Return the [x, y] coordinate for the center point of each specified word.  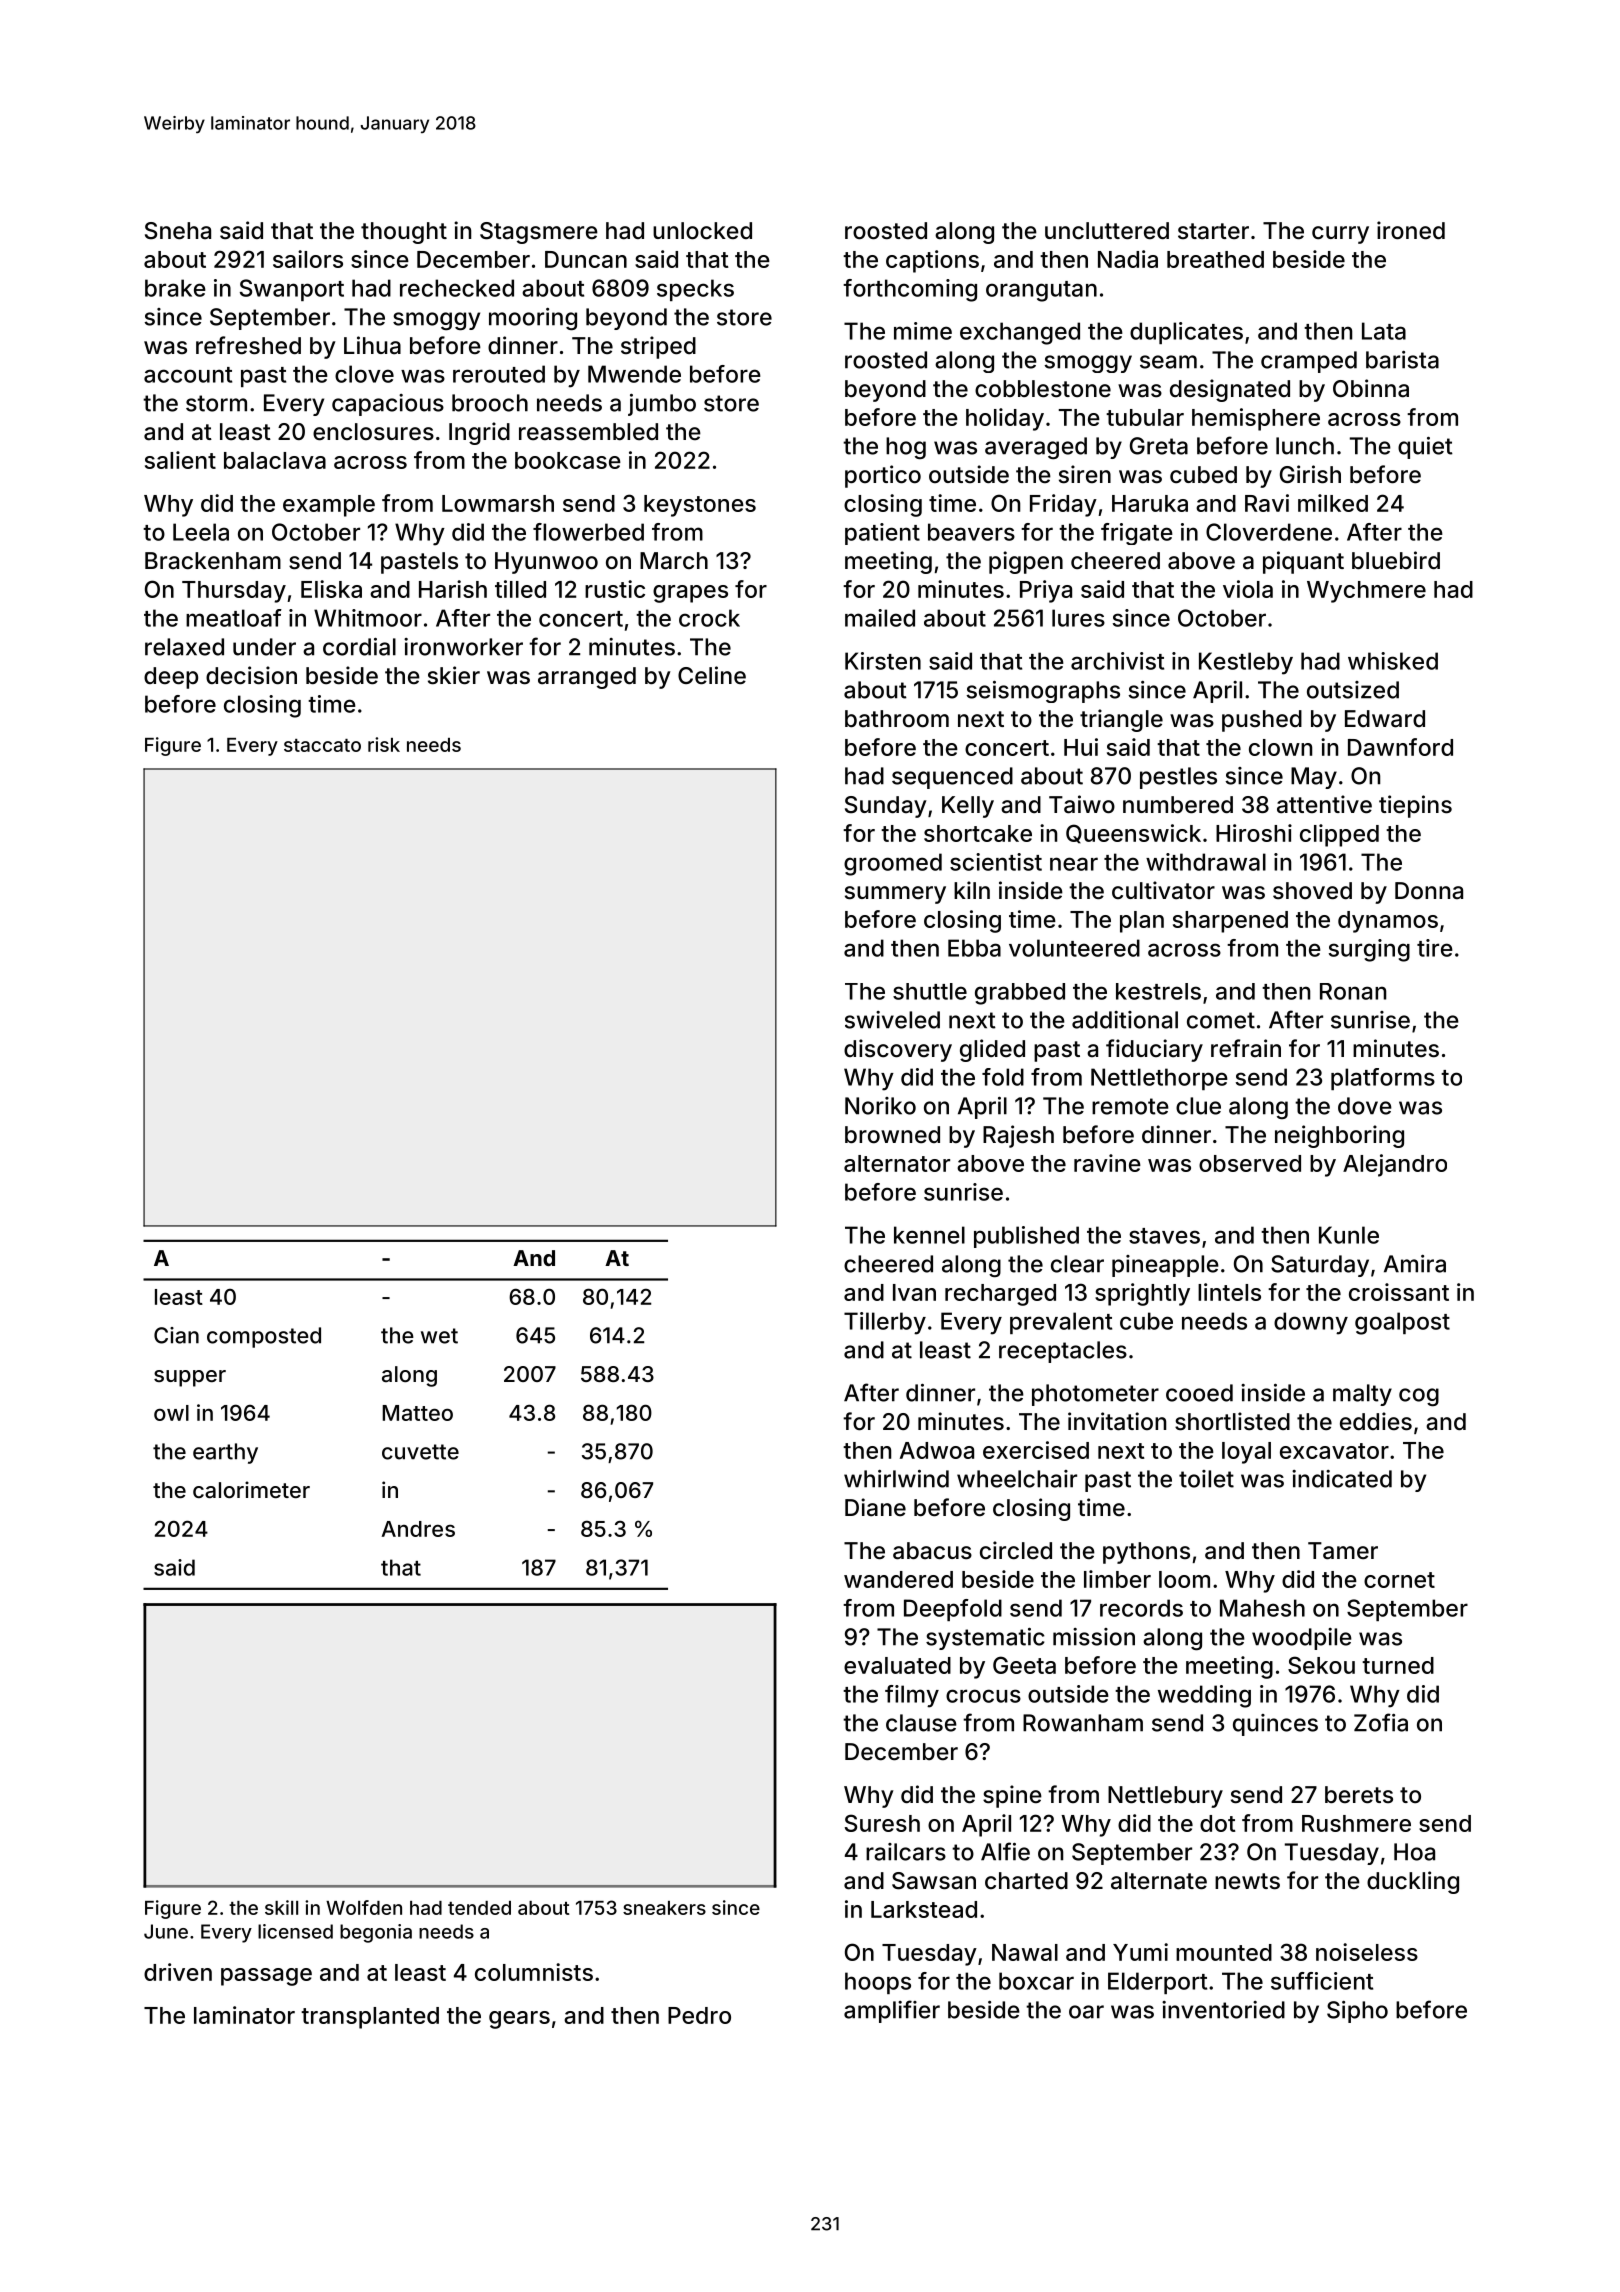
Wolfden [364, 1907]
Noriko [880, 1106]
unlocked [702, 231]
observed [1250, 1163]
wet [439, 1336]
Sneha [178, 231]
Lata [1384, 331]
